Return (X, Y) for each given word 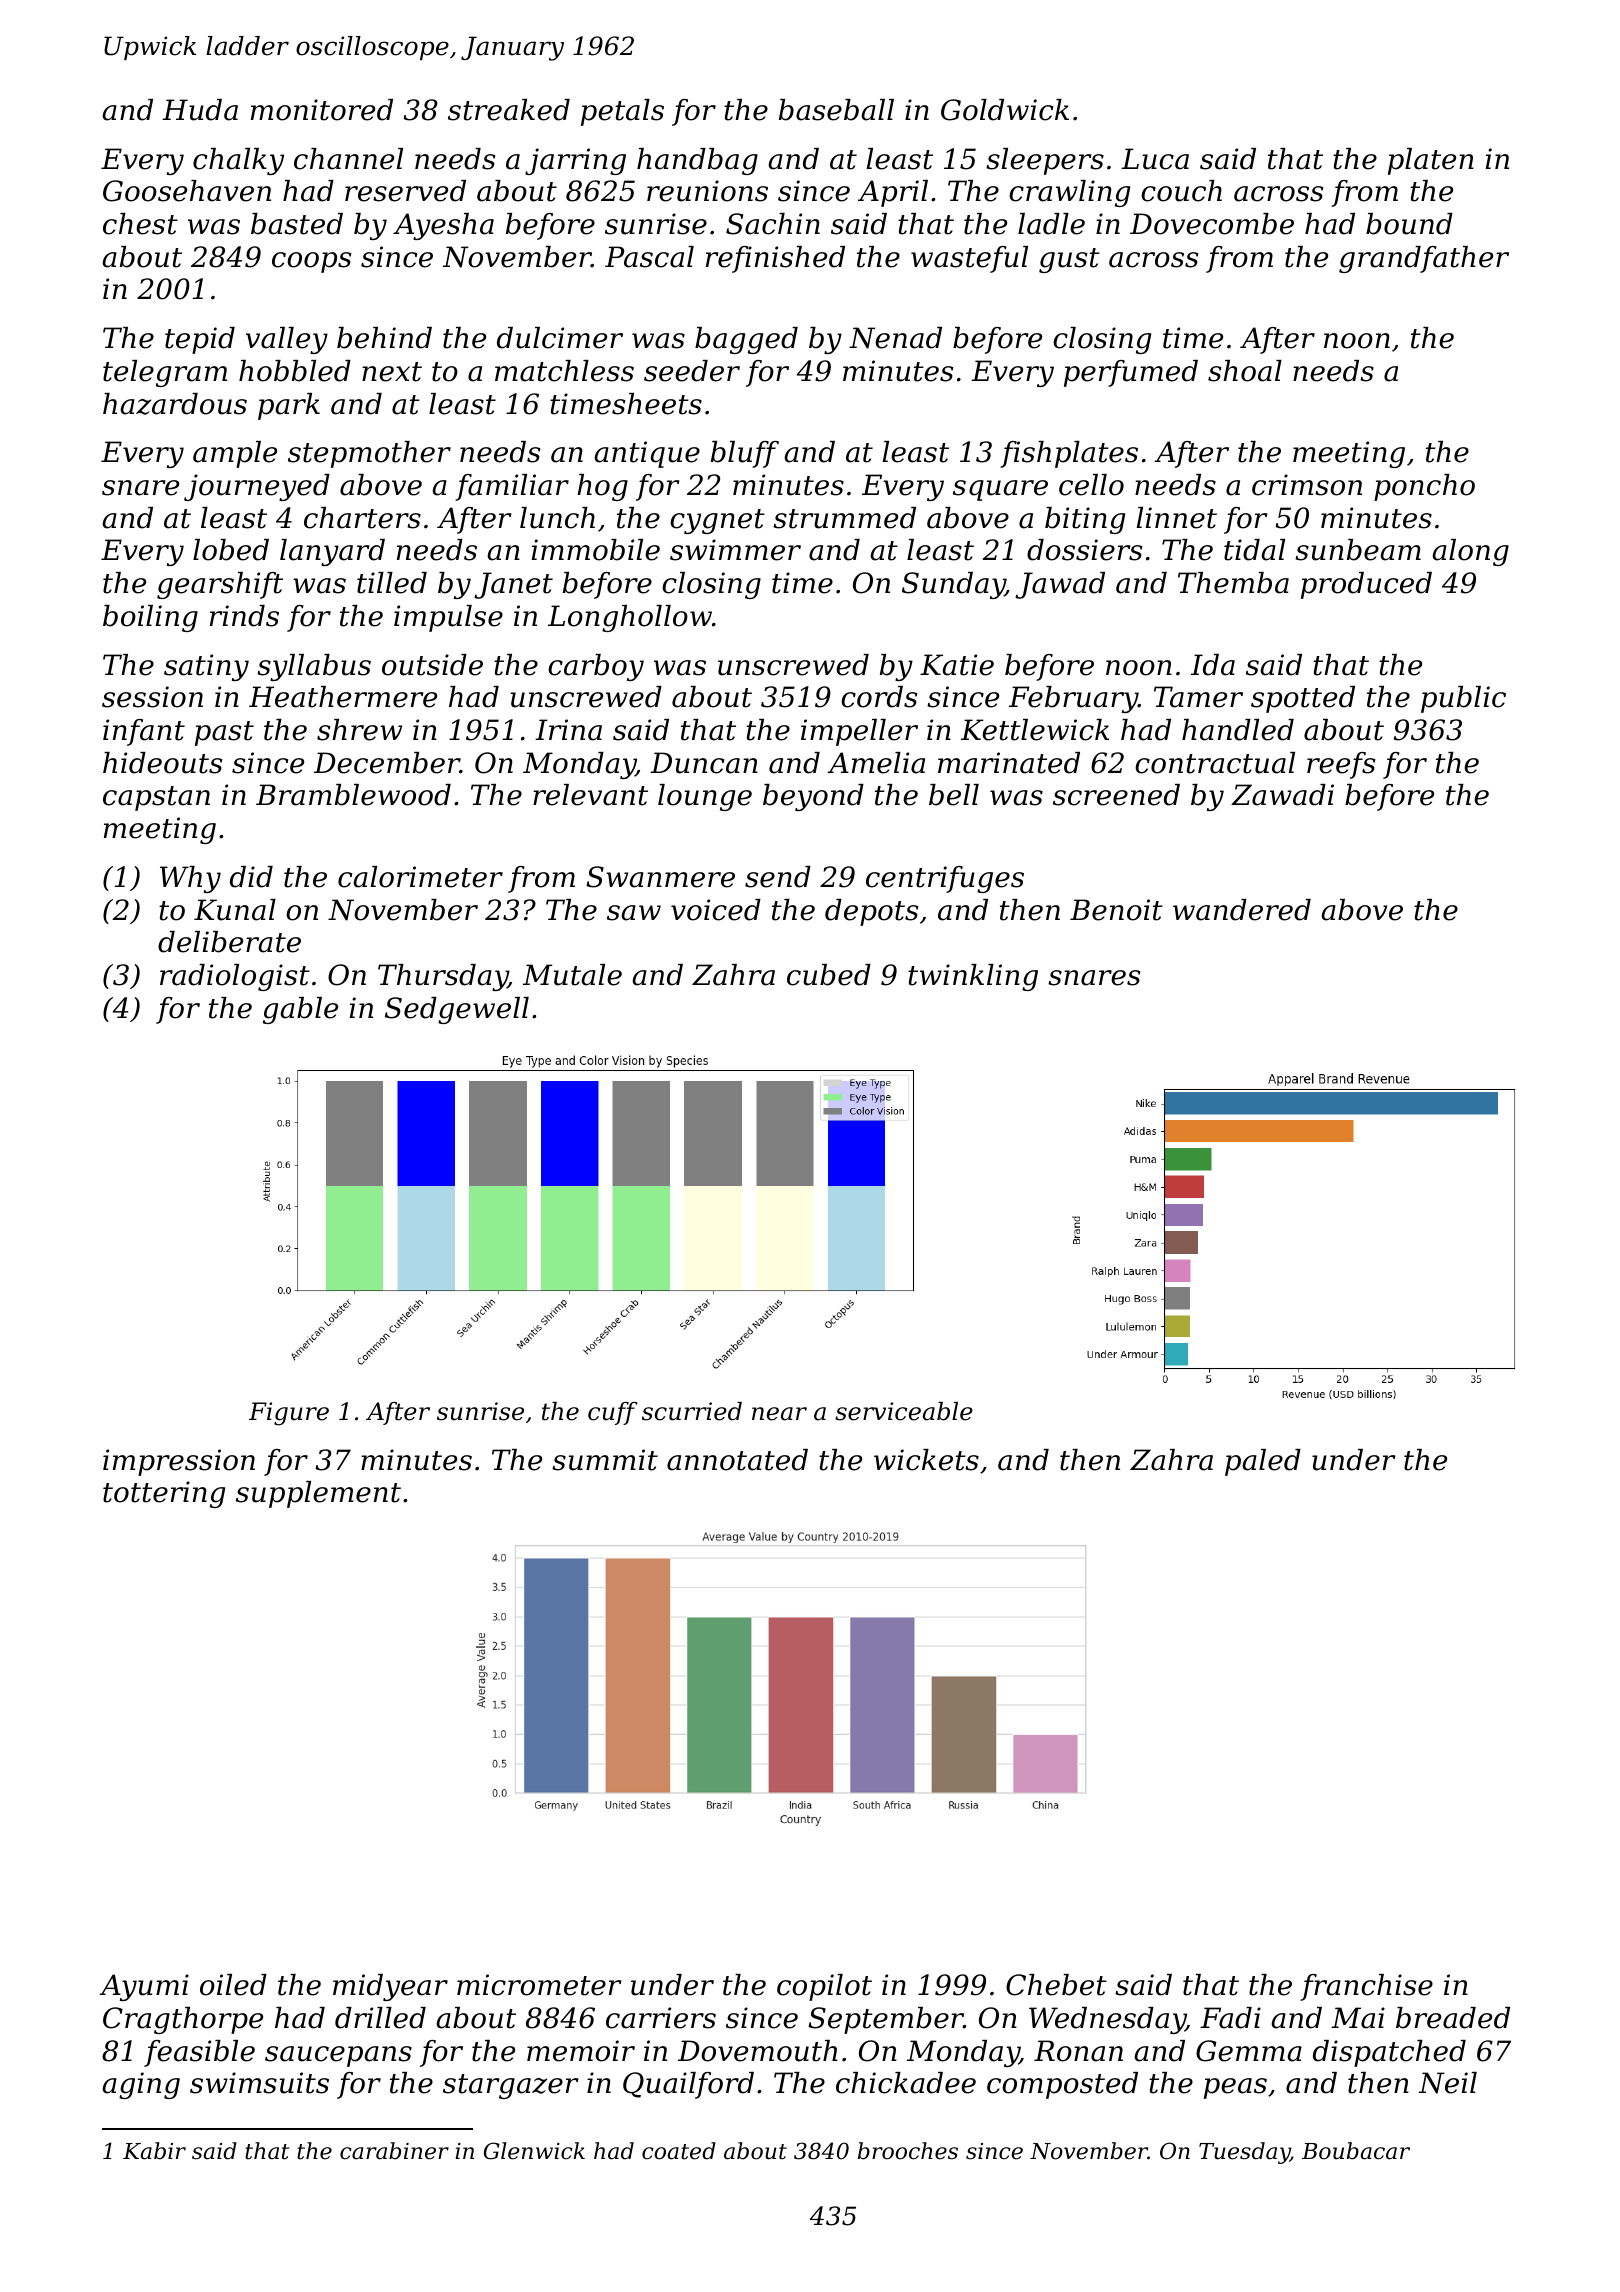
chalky (238, 161)
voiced (716, 910)
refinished (775, 259)
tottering (164, 1494)
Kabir (154, 2151)
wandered (1242, 910)
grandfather (1424, 259)
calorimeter (420, 877)
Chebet (1056, 1985)
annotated (737, 1460)
